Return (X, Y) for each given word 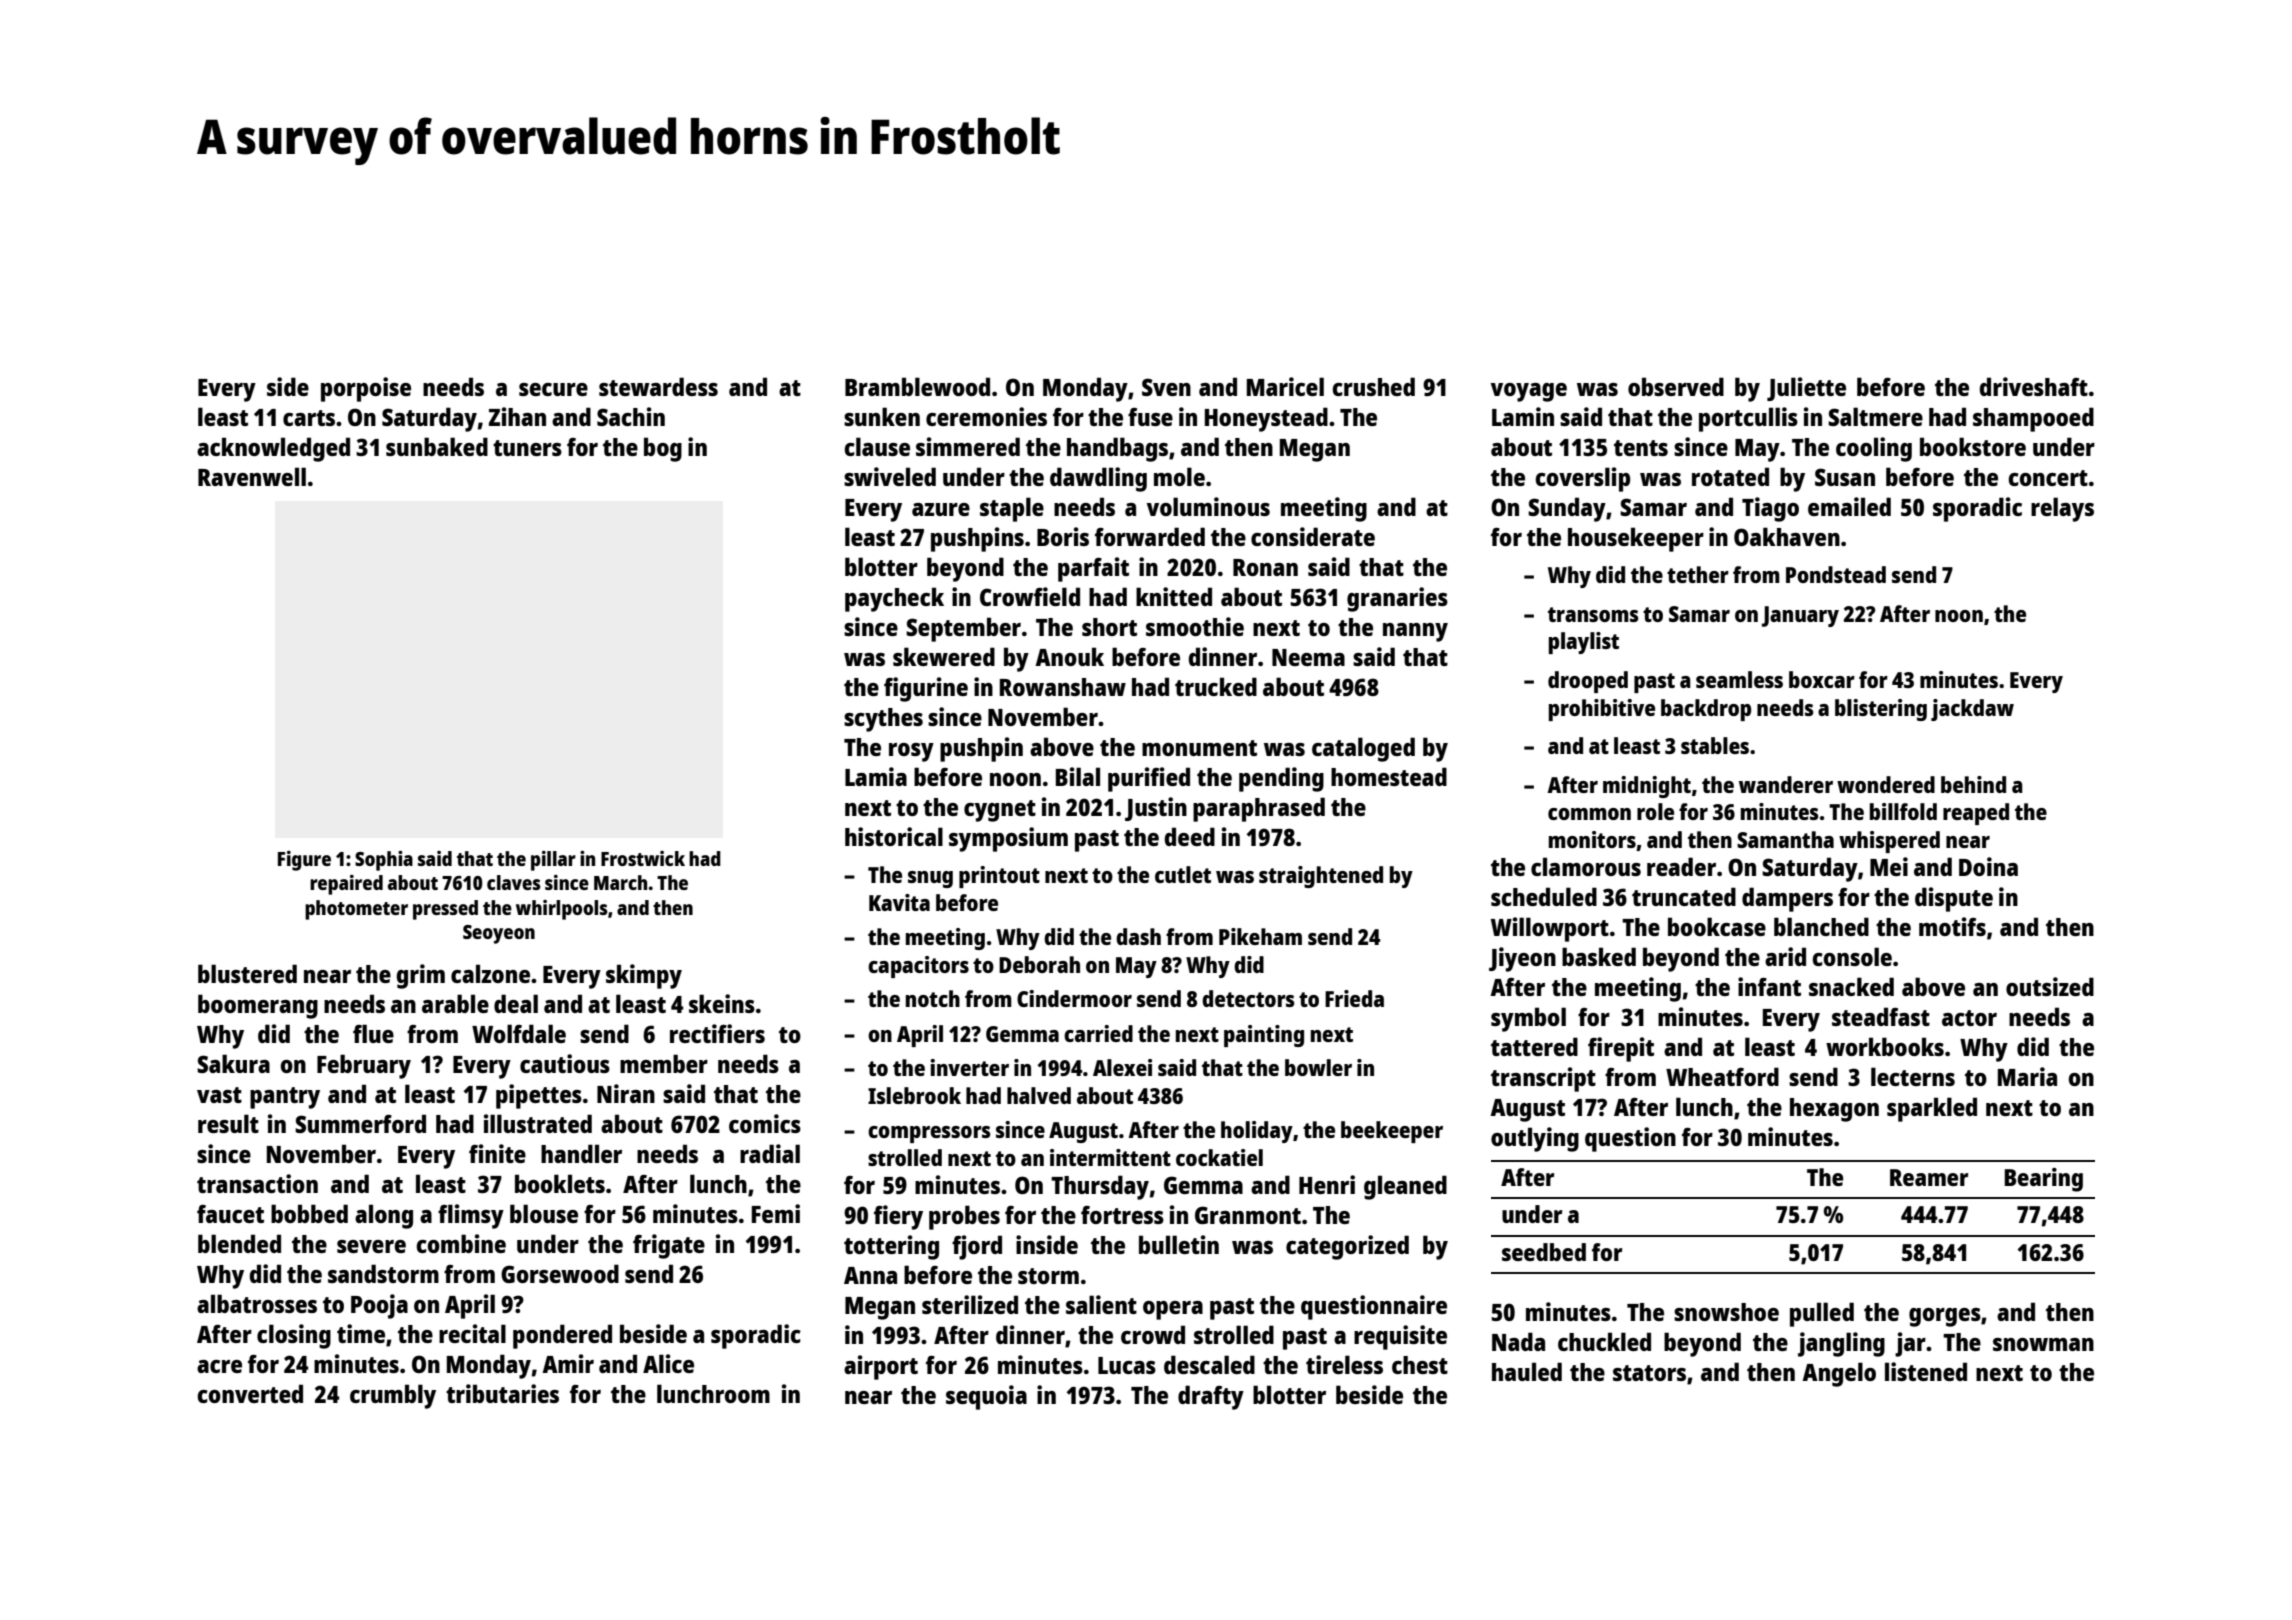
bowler (1318, 1067)
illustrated (538, 1123)
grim (420, 976)
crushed (1373, 386)
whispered (1889, 842)
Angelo (1839, 1374)
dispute (1954, 899)
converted (250, 1393)
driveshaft (2033, 386)
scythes (883, 720)
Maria (2027, 1076)
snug (930, 879)
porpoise (366, 389)
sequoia (986, 1397)
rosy (911, 752)
